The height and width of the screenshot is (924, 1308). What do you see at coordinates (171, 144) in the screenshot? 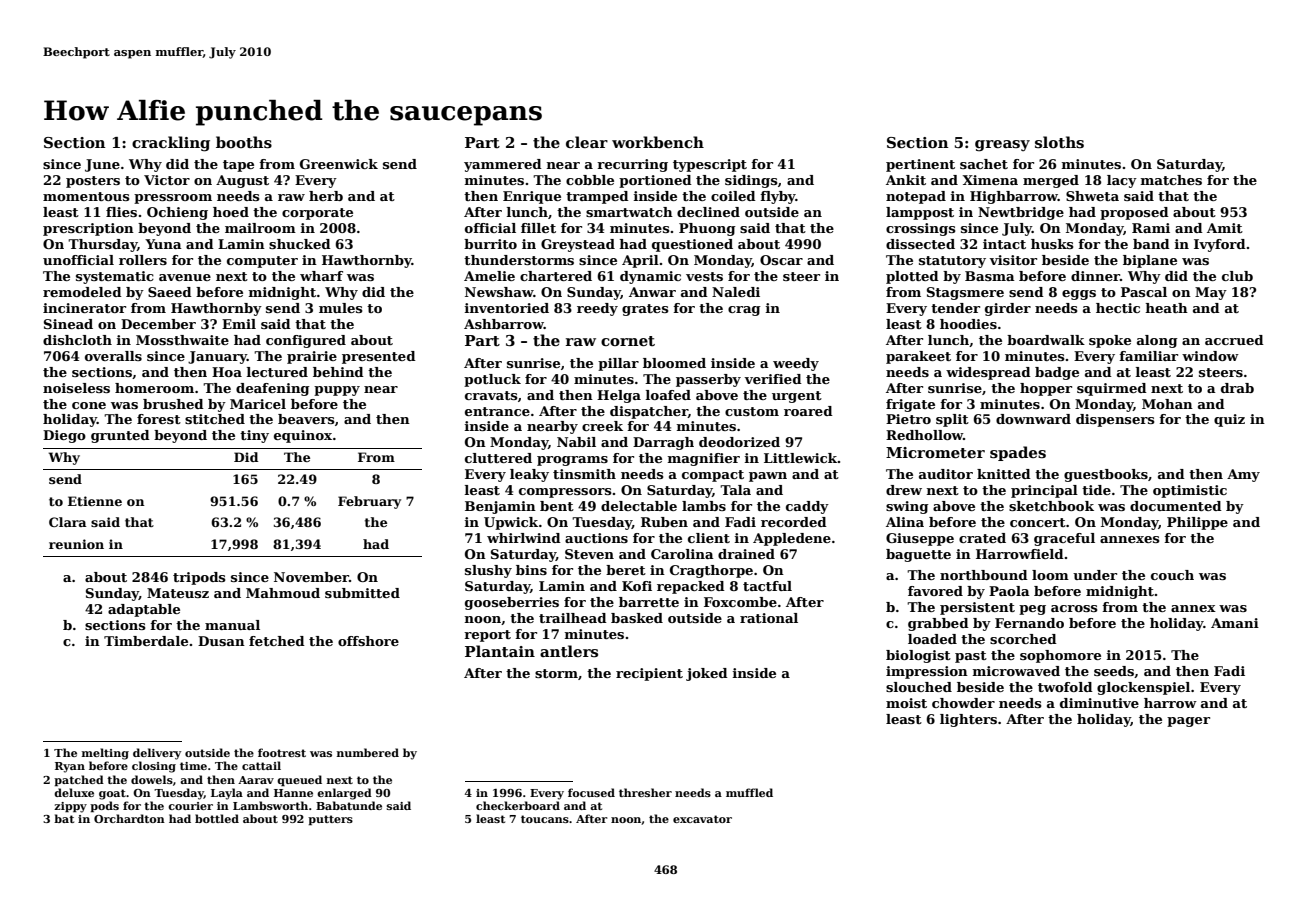
I see `crackling` at bounding box center [171, 144].
